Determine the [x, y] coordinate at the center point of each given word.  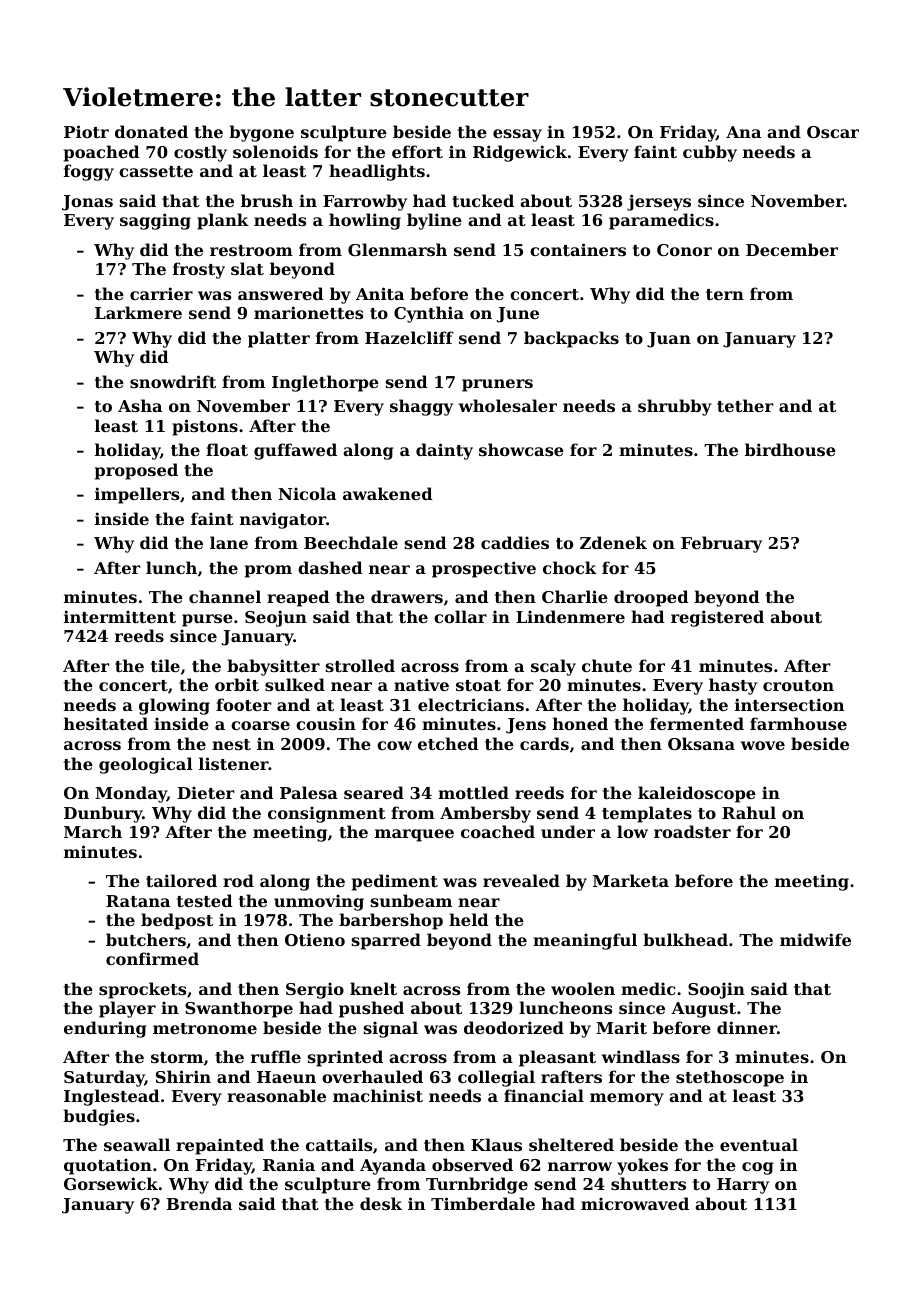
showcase [521, 449]
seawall [137, 1144]
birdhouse [790, 449]
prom [268, 571]
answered [281, 293]
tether [745, 405]
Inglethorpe [325, 383]
